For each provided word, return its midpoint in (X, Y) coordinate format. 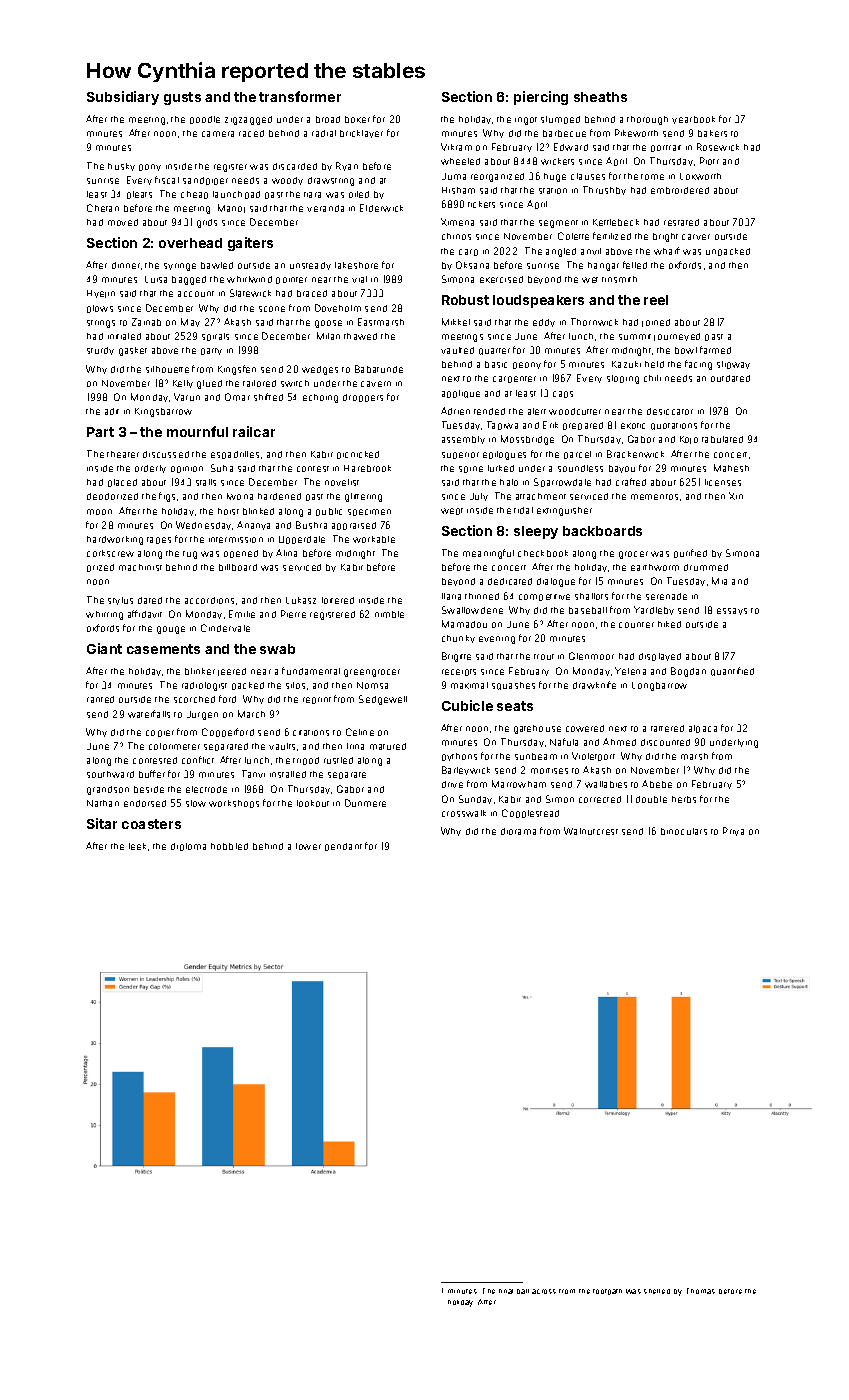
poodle (205, 120)
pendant (343, 847)
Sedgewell (383, 700)
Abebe (657, 784)
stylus (120, 601)
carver (696, 237)
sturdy (100, 351)
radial (324, 133)
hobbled (229, 846)
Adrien (455, 411)
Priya (733, 831)
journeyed (677, 337)
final (506, 1291)
